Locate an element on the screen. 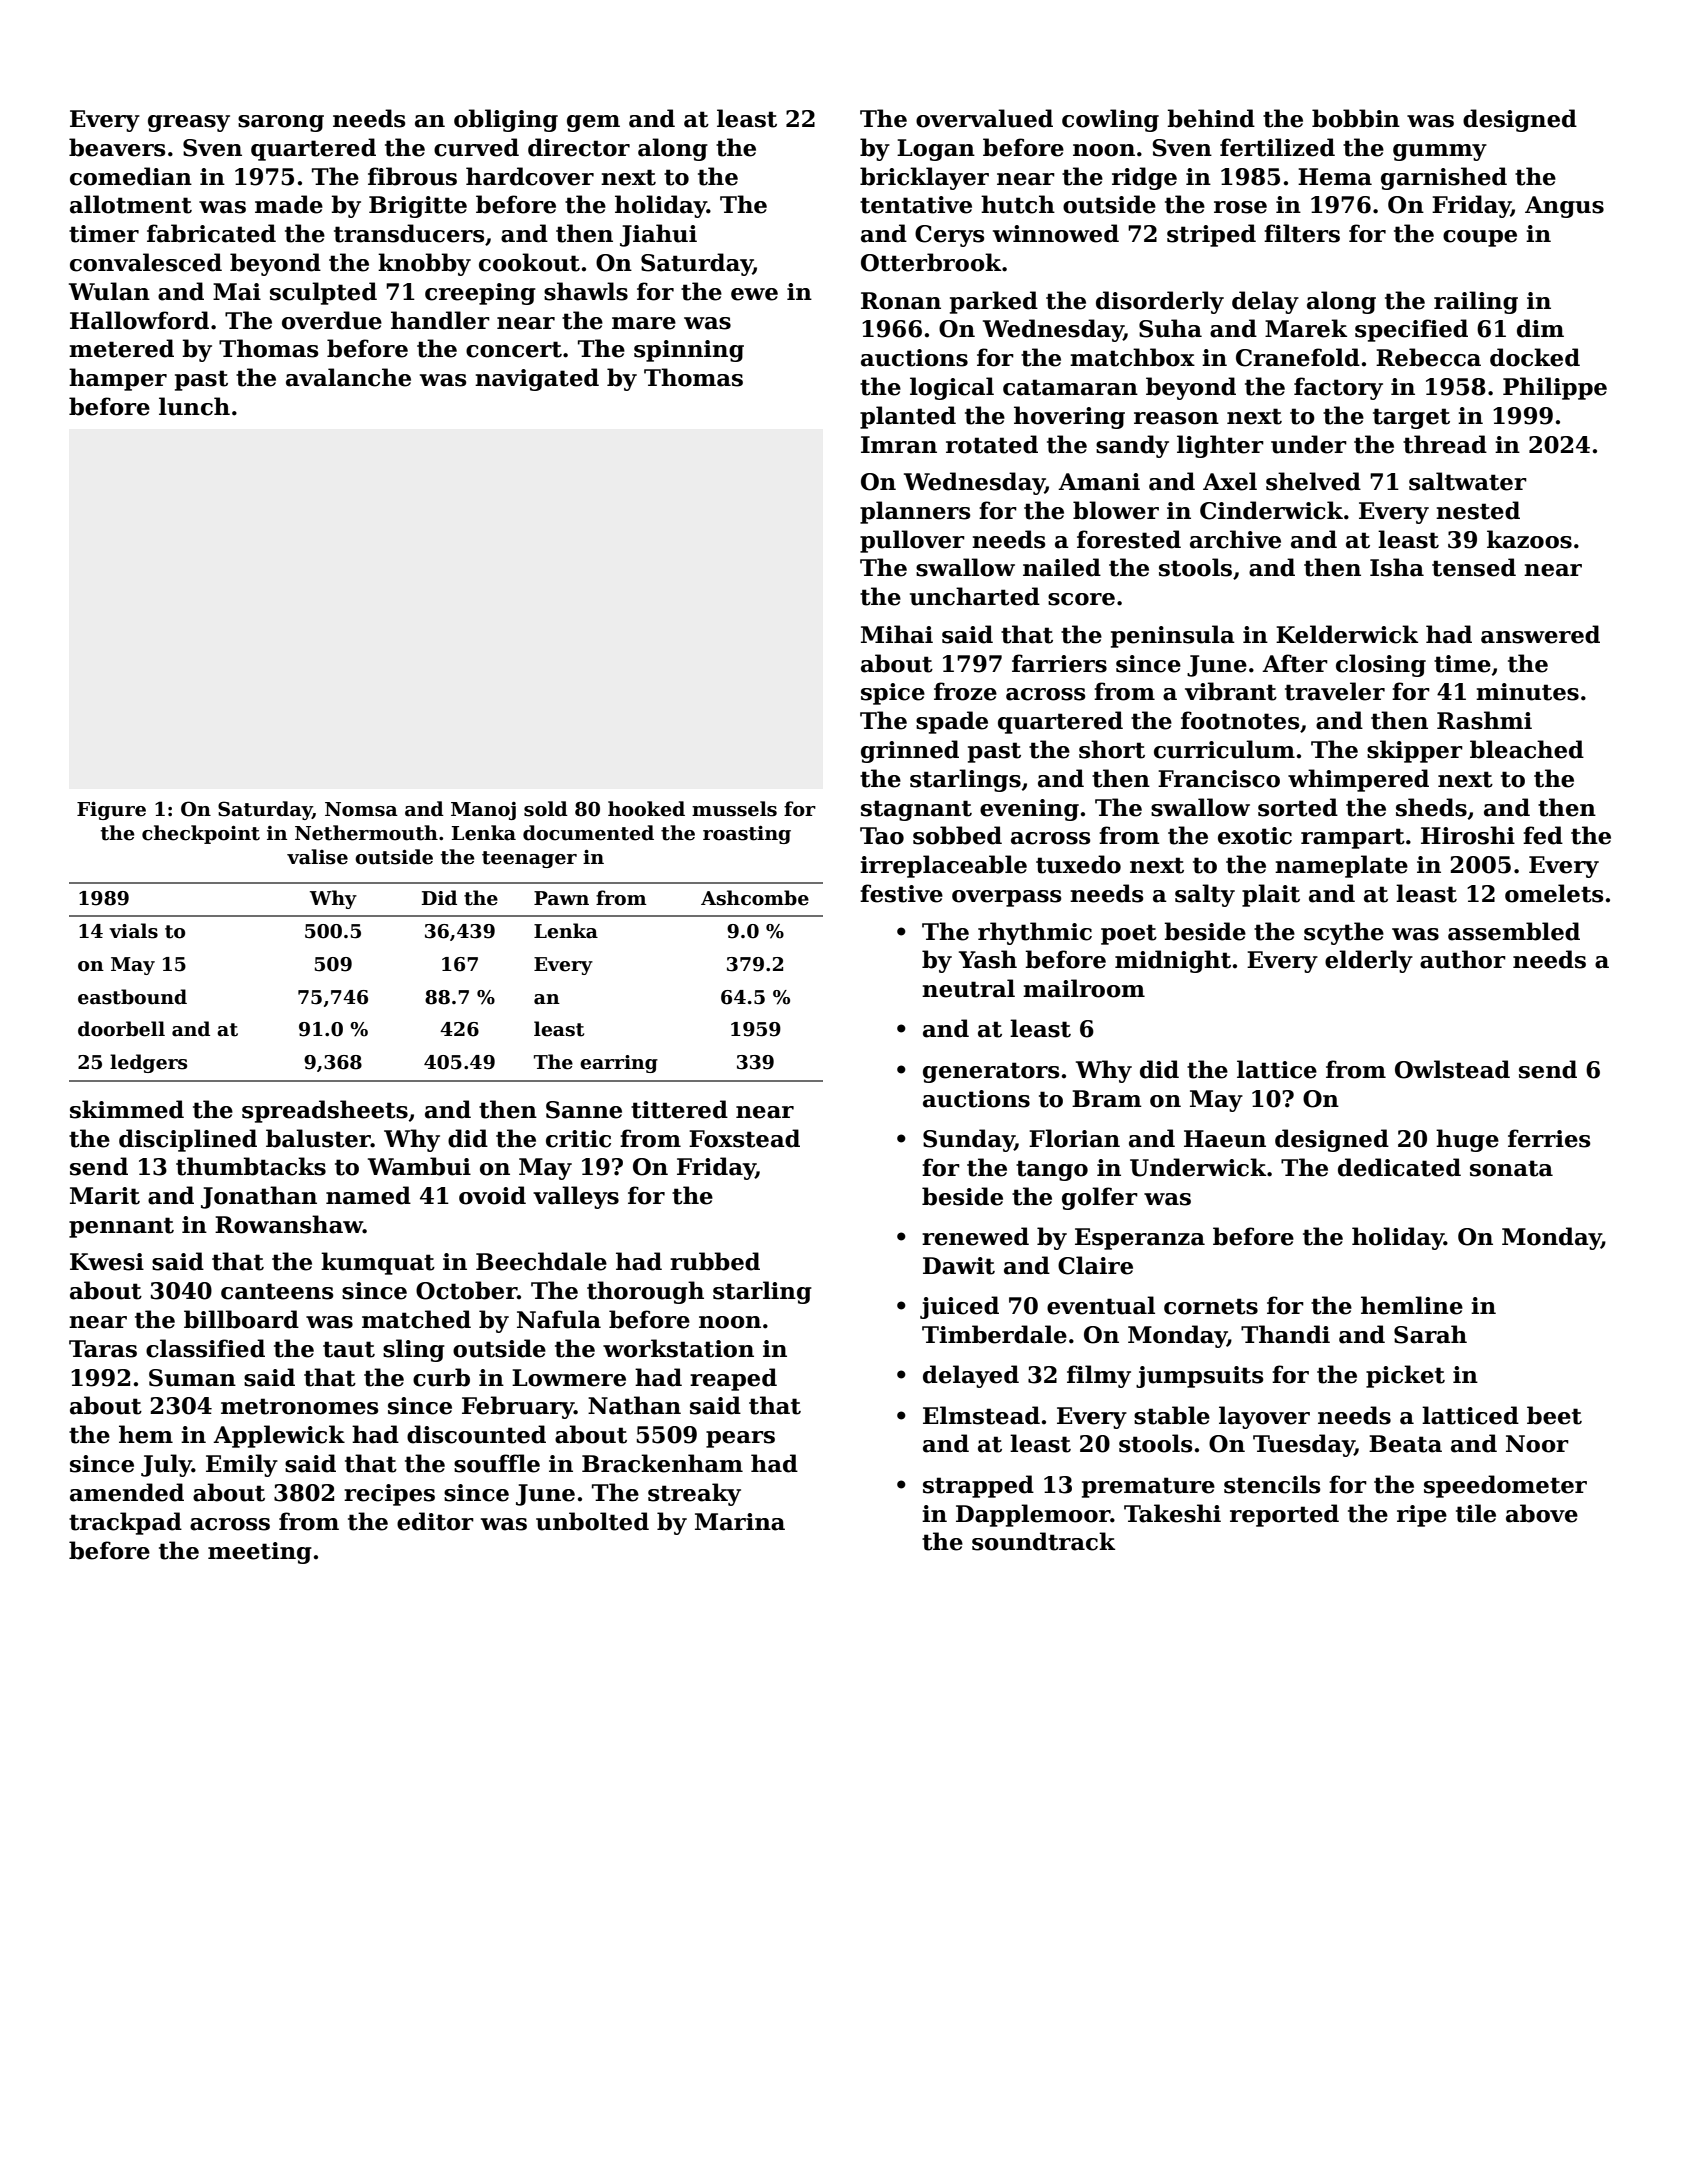 This screenshot has height=2178, width=1683. short is located at coordinates (1112, 749).
